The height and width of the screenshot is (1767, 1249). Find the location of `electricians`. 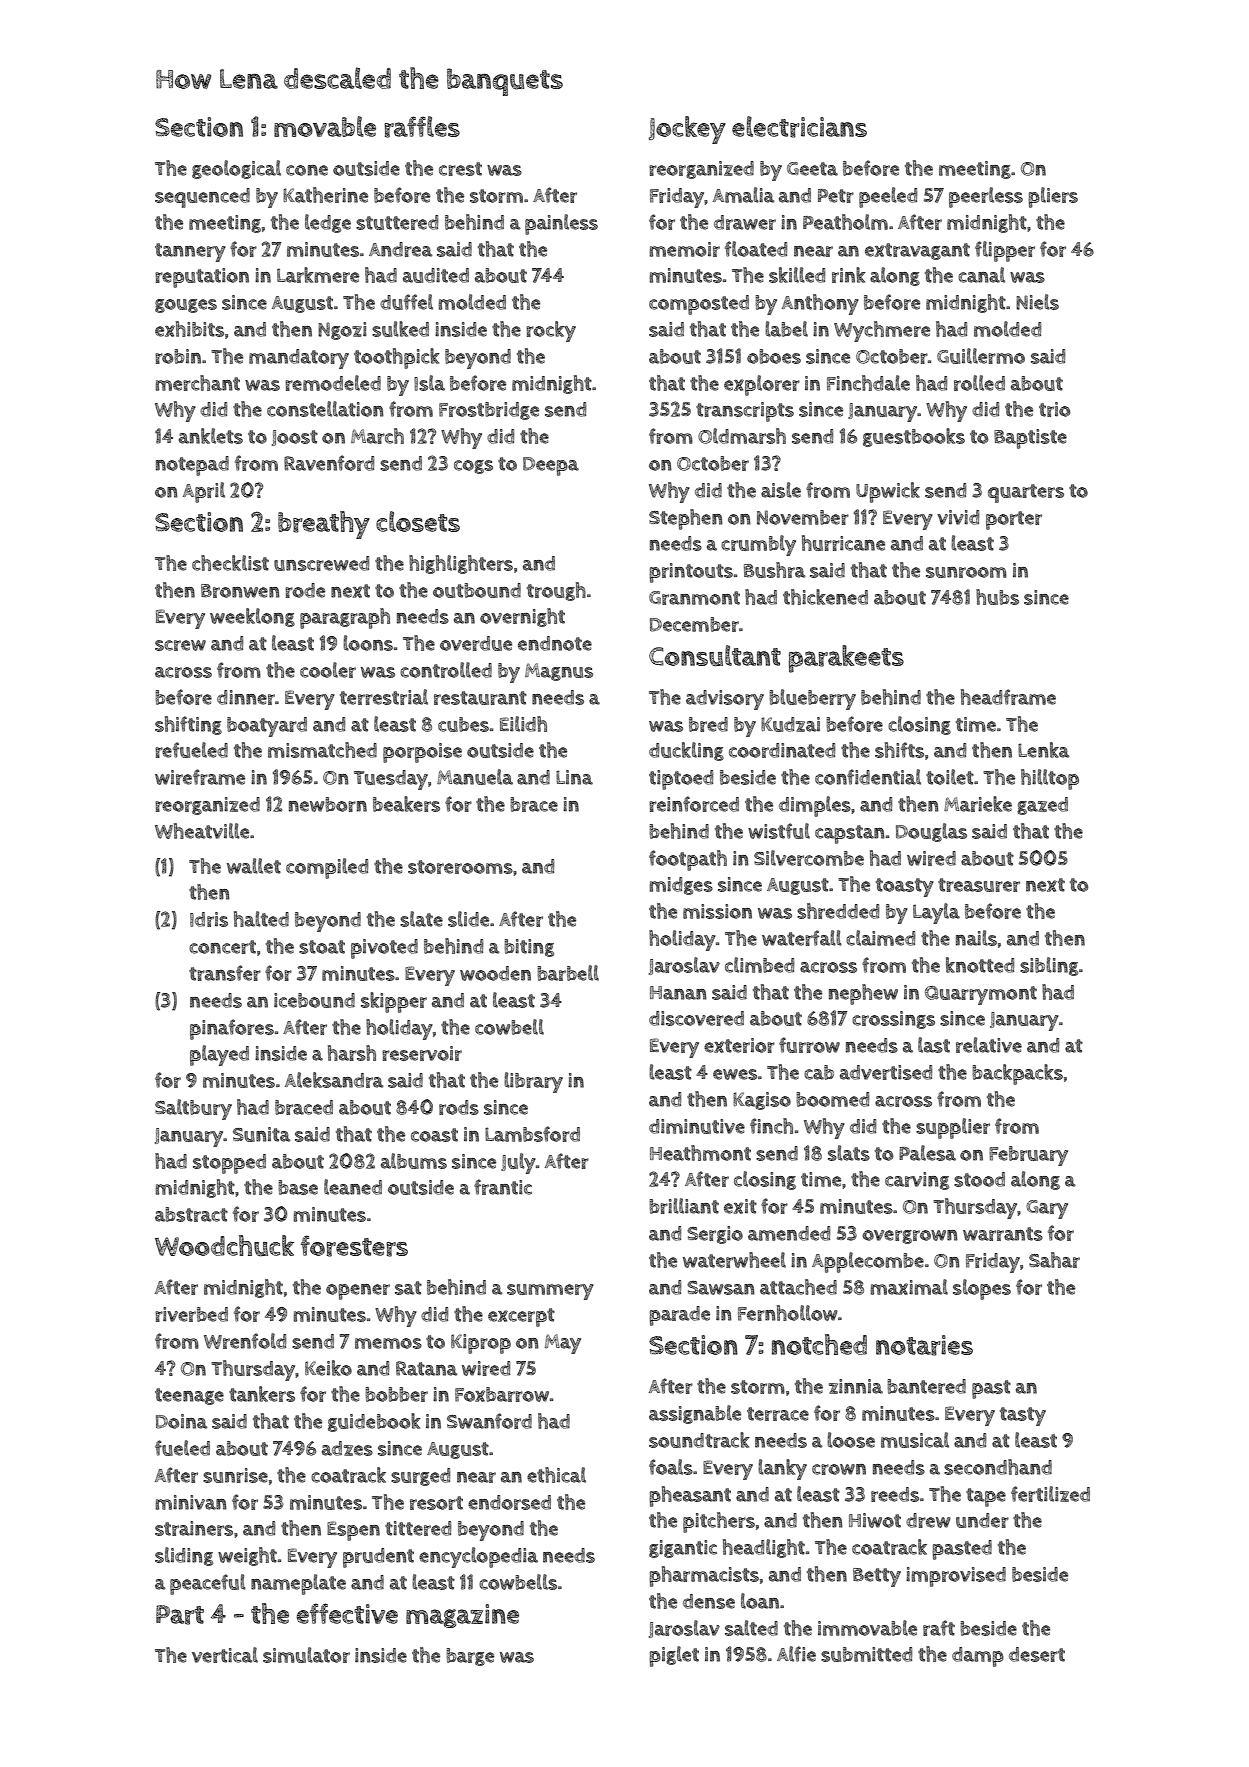

electricians is located at coordinates (799, 127).
